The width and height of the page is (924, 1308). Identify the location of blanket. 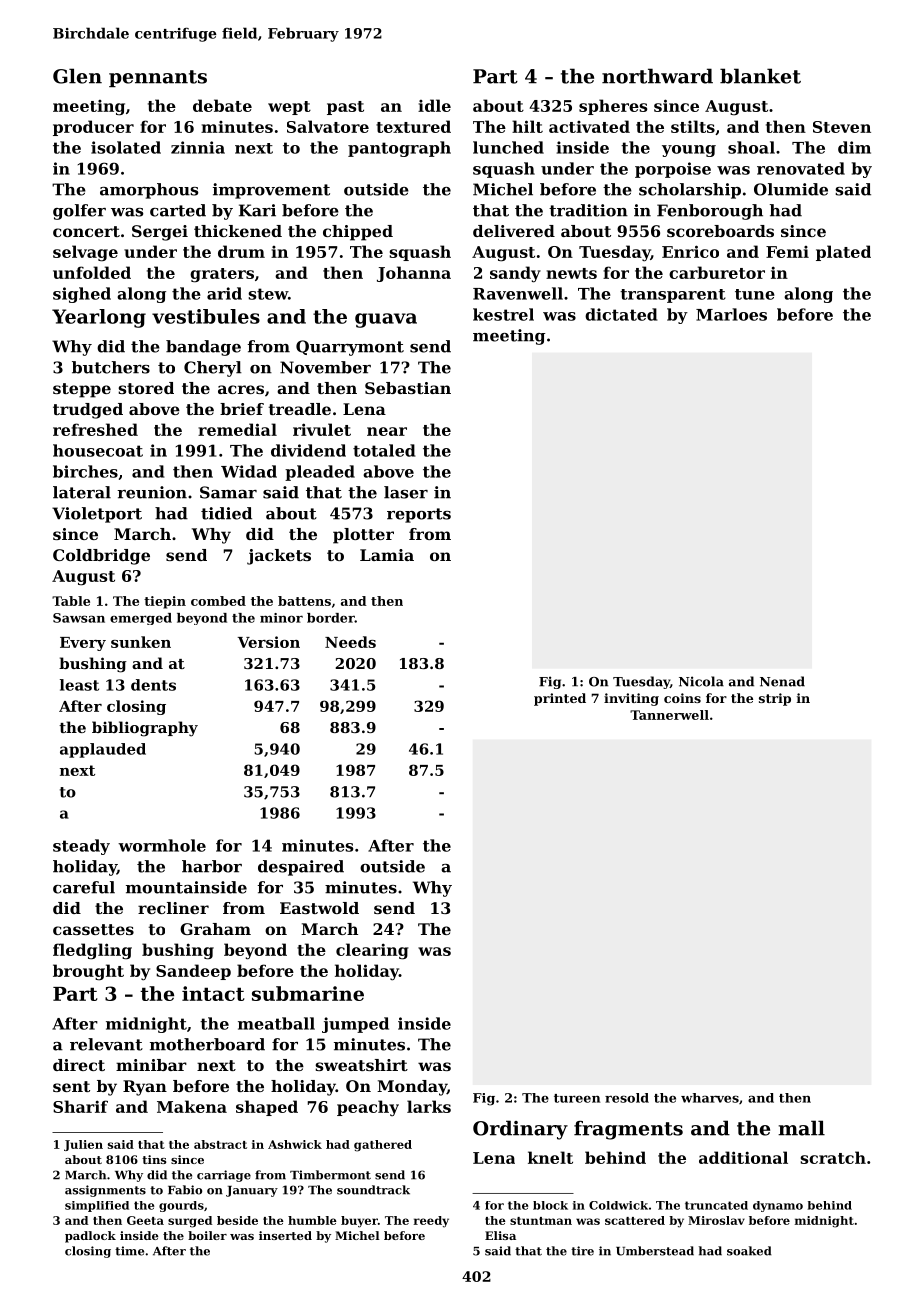
(760, 76).
